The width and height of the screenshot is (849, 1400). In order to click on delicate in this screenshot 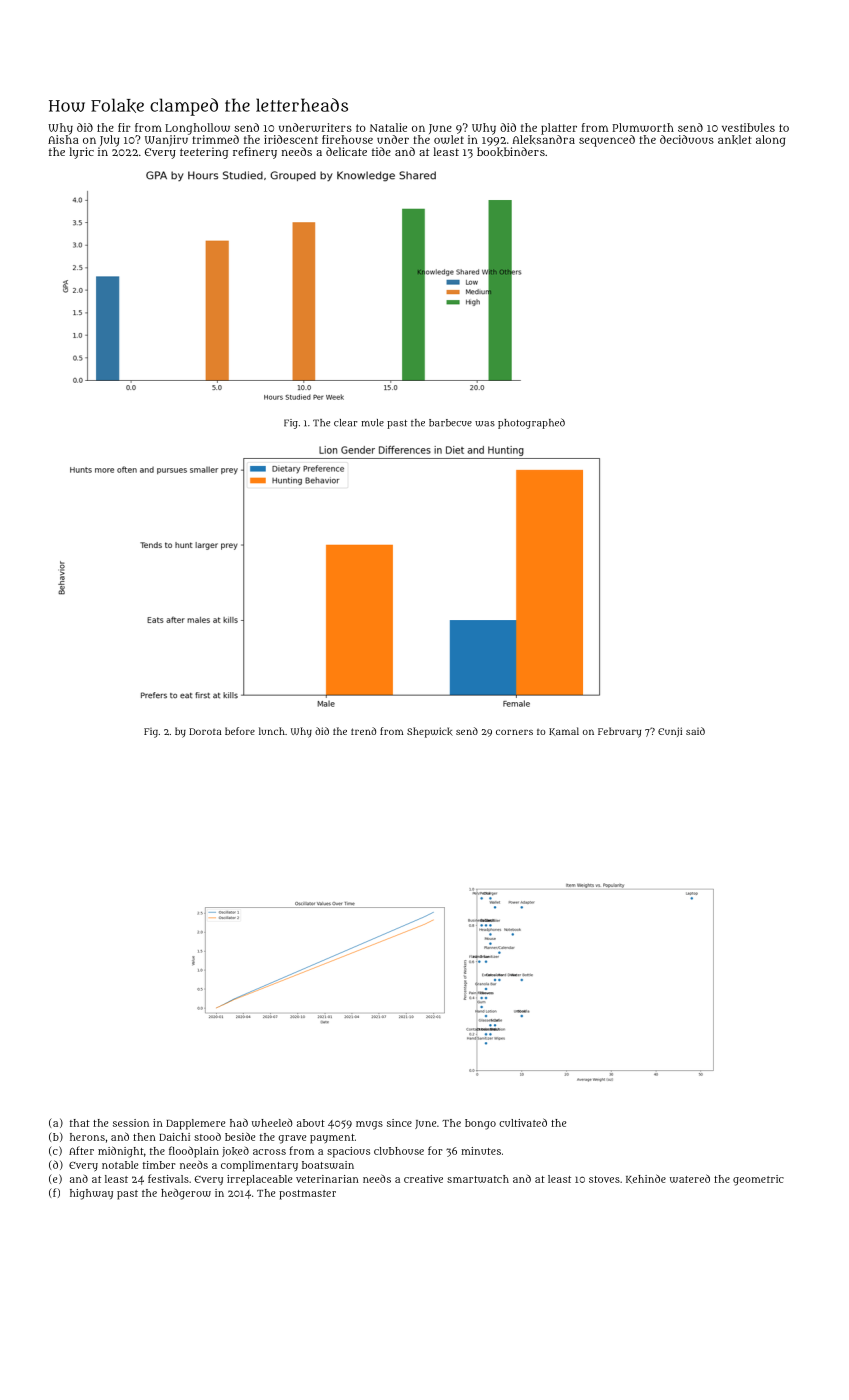, I will do `click(346, 151)`.
